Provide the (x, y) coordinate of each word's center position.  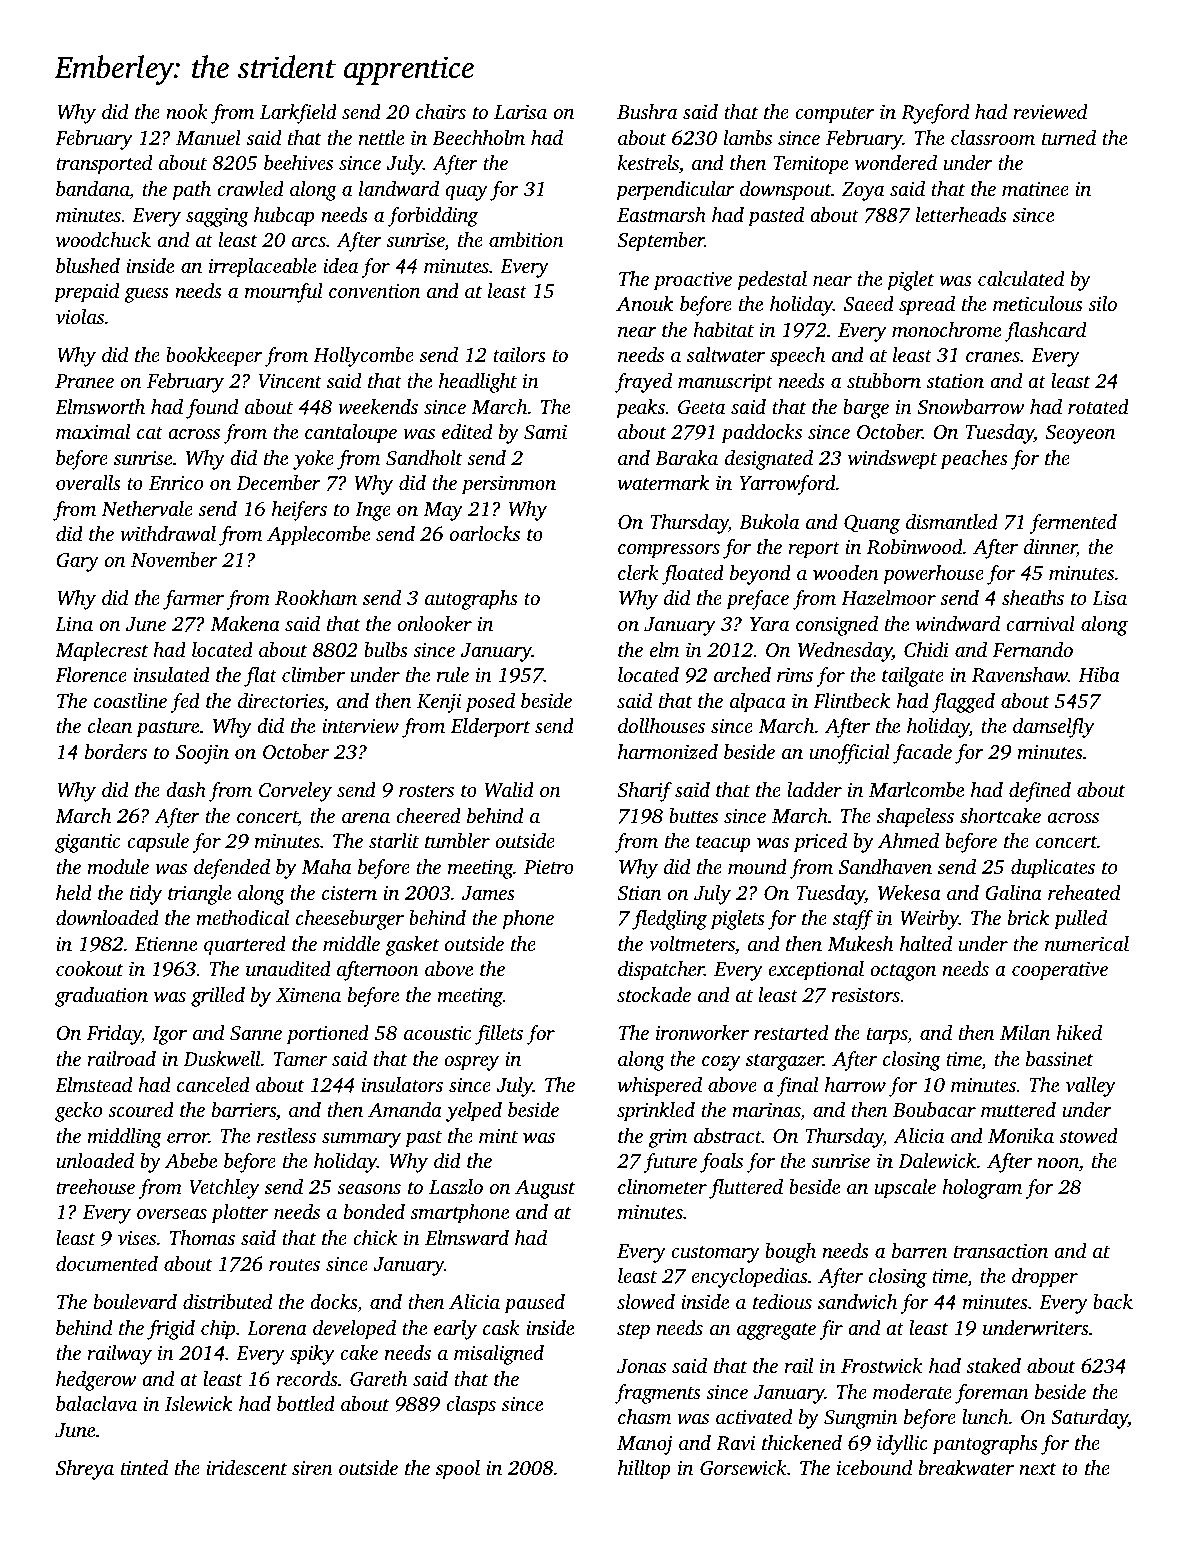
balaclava (96, 1403)
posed (490, 703)
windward (958, 623)
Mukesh (861, 943)
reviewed (1050, 111)
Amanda (405, 1109)
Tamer (300, 1059)
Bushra (647, 111)
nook (187, 111)
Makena (245, 623)
